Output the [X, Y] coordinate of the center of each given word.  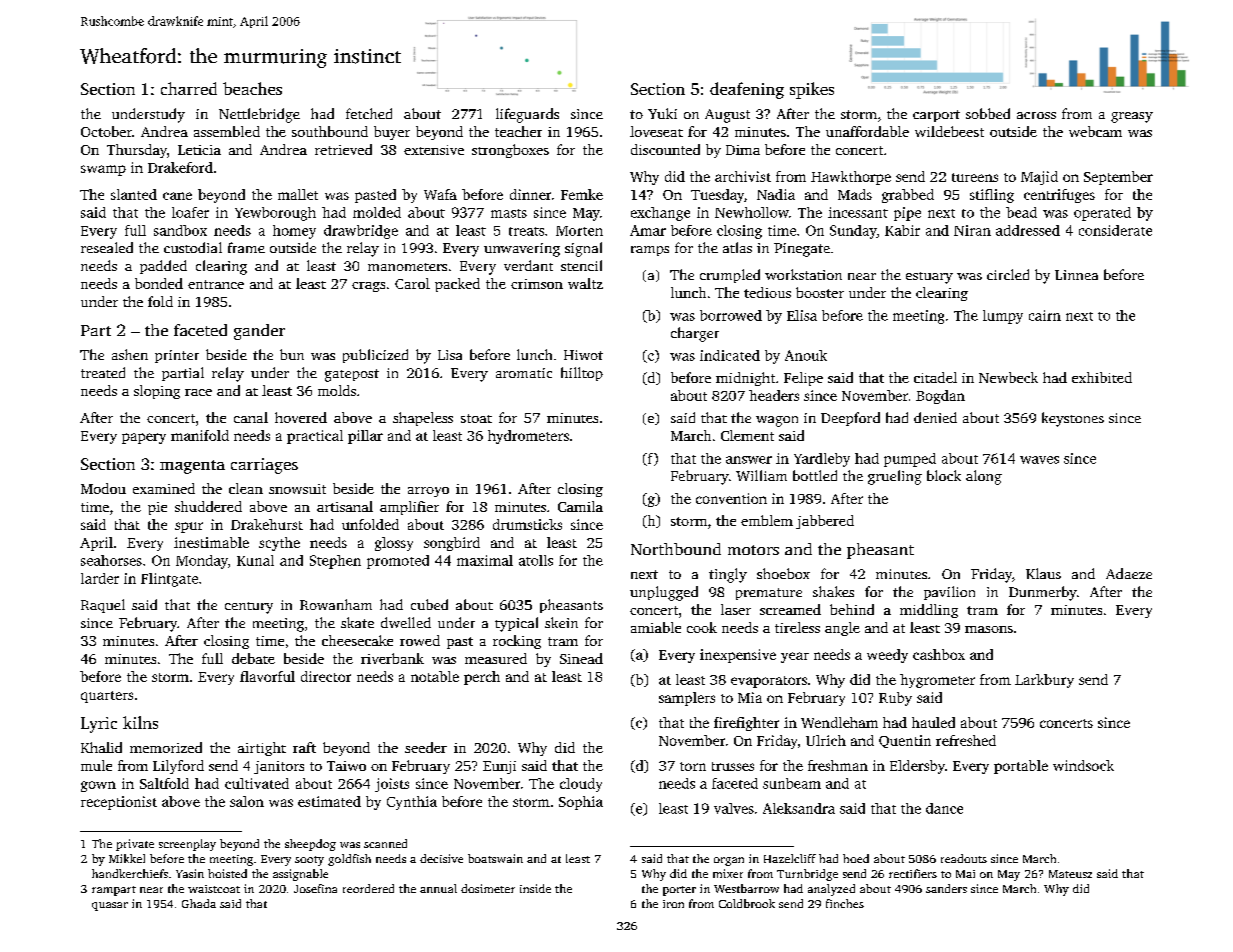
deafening [747, 90]
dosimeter [488, 888]
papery [144, 438]
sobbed [988, 113]
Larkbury [1044, 681]
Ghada [199, 903]
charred [189, 88]
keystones [1073, 419]
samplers [687, 699]
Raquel [103, 606]
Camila [580, 506]
